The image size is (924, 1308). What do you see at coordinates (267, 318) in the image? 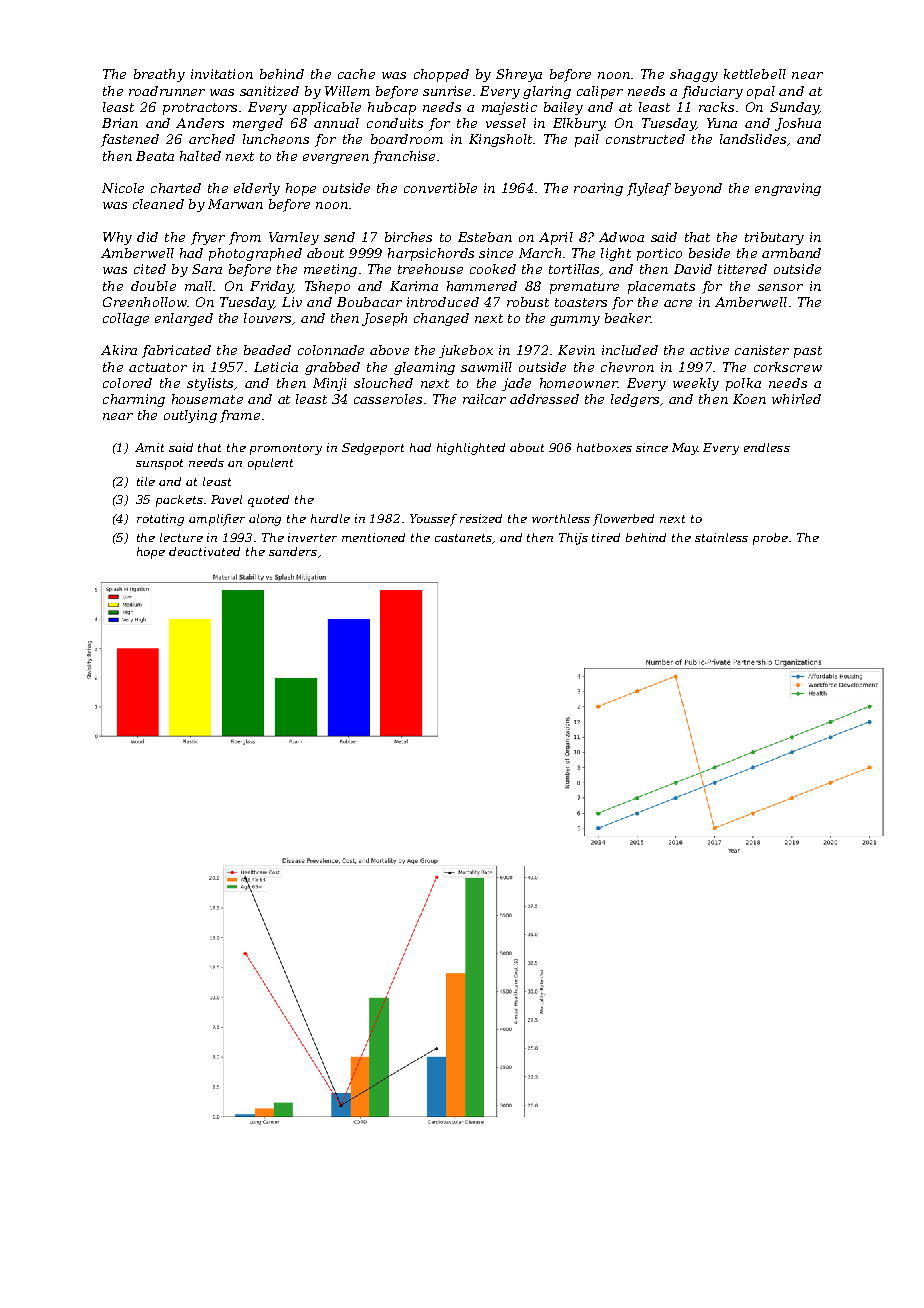
I see `louvers` at bounding box center [267, 318].
